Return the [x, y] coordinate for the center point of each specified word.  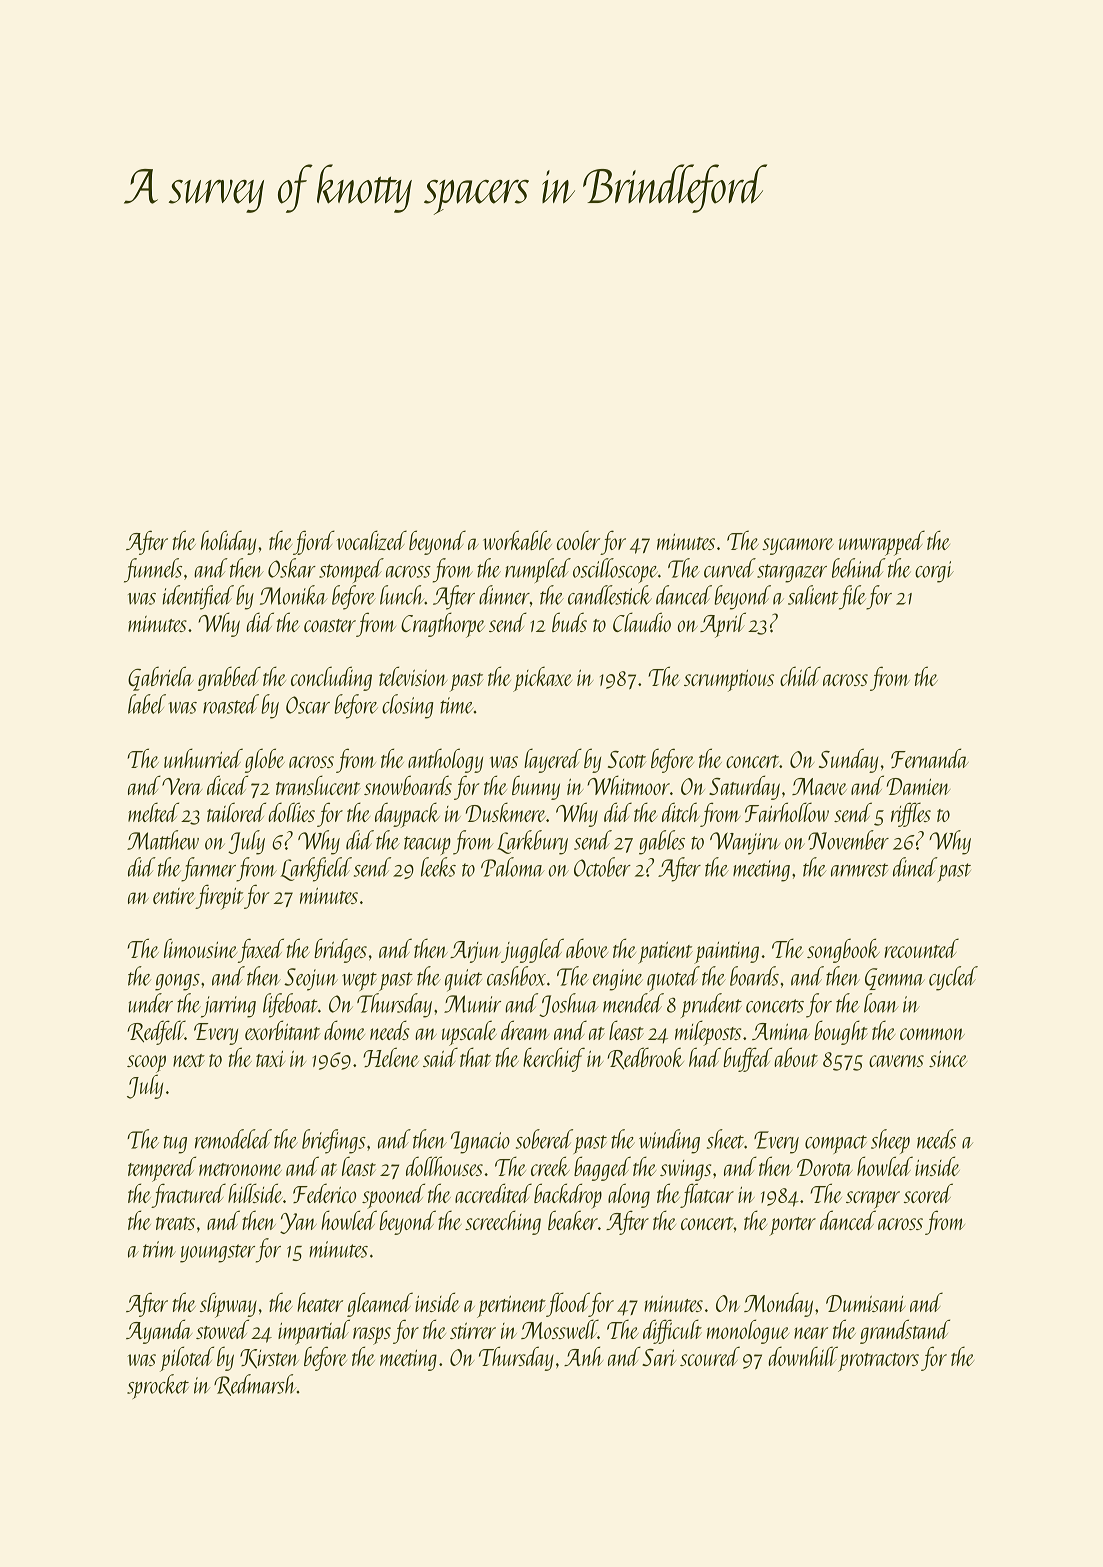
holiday [228, 542]
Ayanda [159, 1331]
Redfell [156, 1032]
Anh [583, 1356]
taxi [270, 1059]
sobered [544, 1139]
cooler [578, 540]
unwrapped [882, 543]
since [948, 1059]
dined [915, 867]
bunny [536, 787]
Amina [781, 1031]
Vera [182, 786]
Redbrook [645, 1058]
